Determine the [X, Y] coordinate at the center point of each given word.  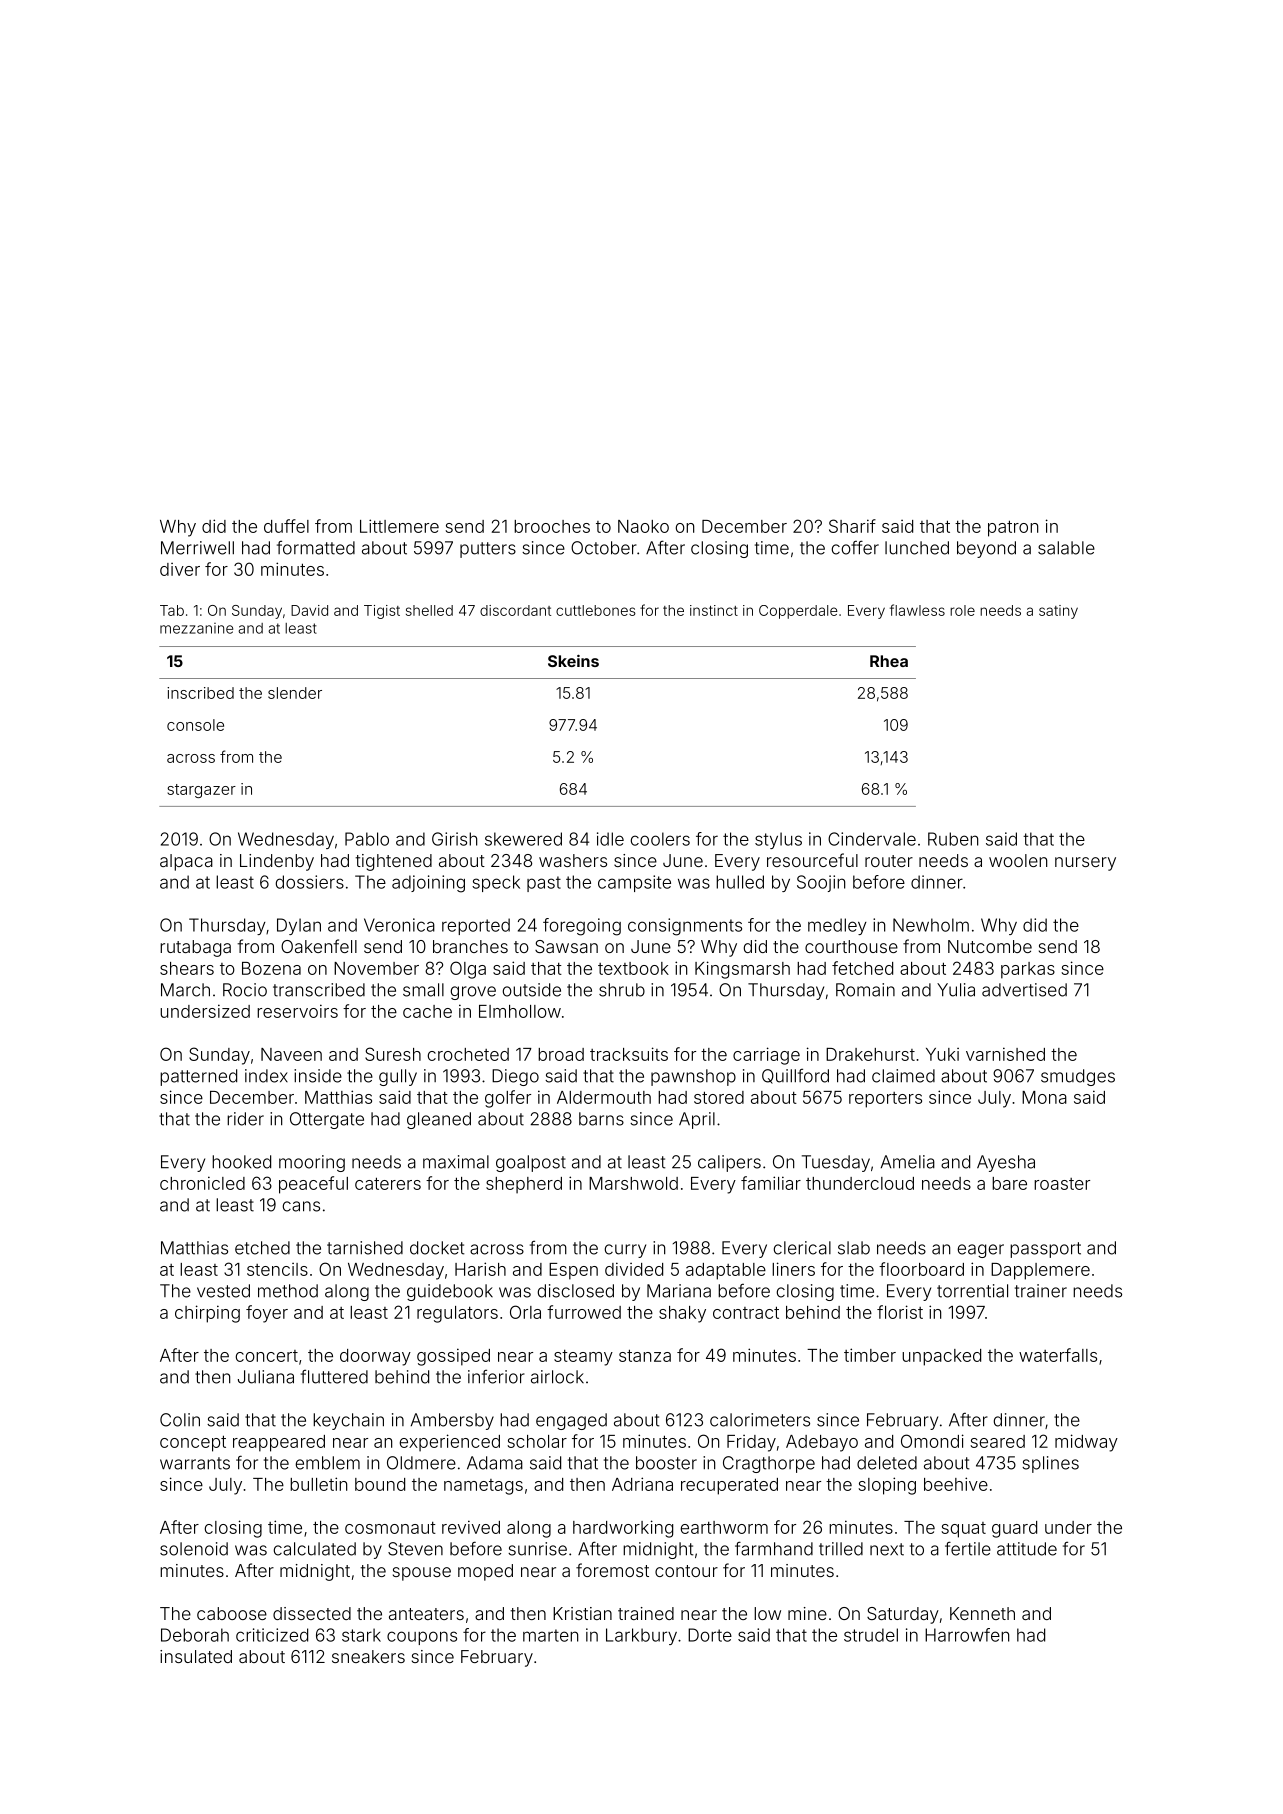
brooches [552, 526]
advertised [1024, 990]
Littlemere [399, 526]
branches [470, 946]
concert [267, 1356]
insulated [196, 1656]
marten [550, 1635]
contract [746, 1312]
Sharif [852, 526]
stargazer [201, 791]
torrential [972, 1291]
